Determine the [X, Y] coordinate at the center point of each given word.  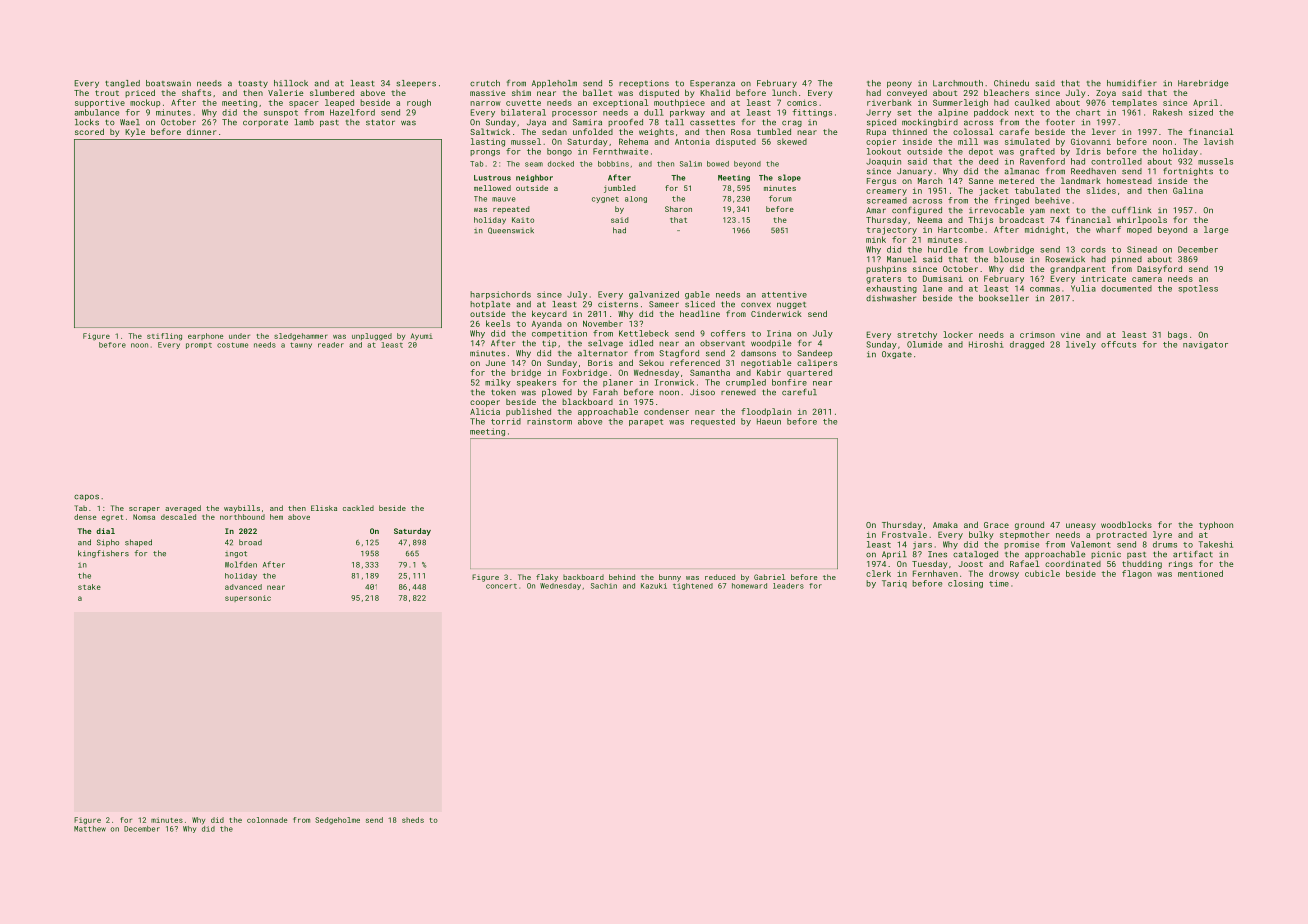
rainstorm [549, 421]
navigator [1205, 345]
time [999, 583]
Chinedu [1011, 83]
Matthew [90, 829]
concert [501, 586]
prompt [199, 346]
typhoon [1216, 525]
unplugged [372, 337]
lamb [304, 122]
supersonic [248, 598]
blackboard [587, 401]
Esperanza [712, 84]
